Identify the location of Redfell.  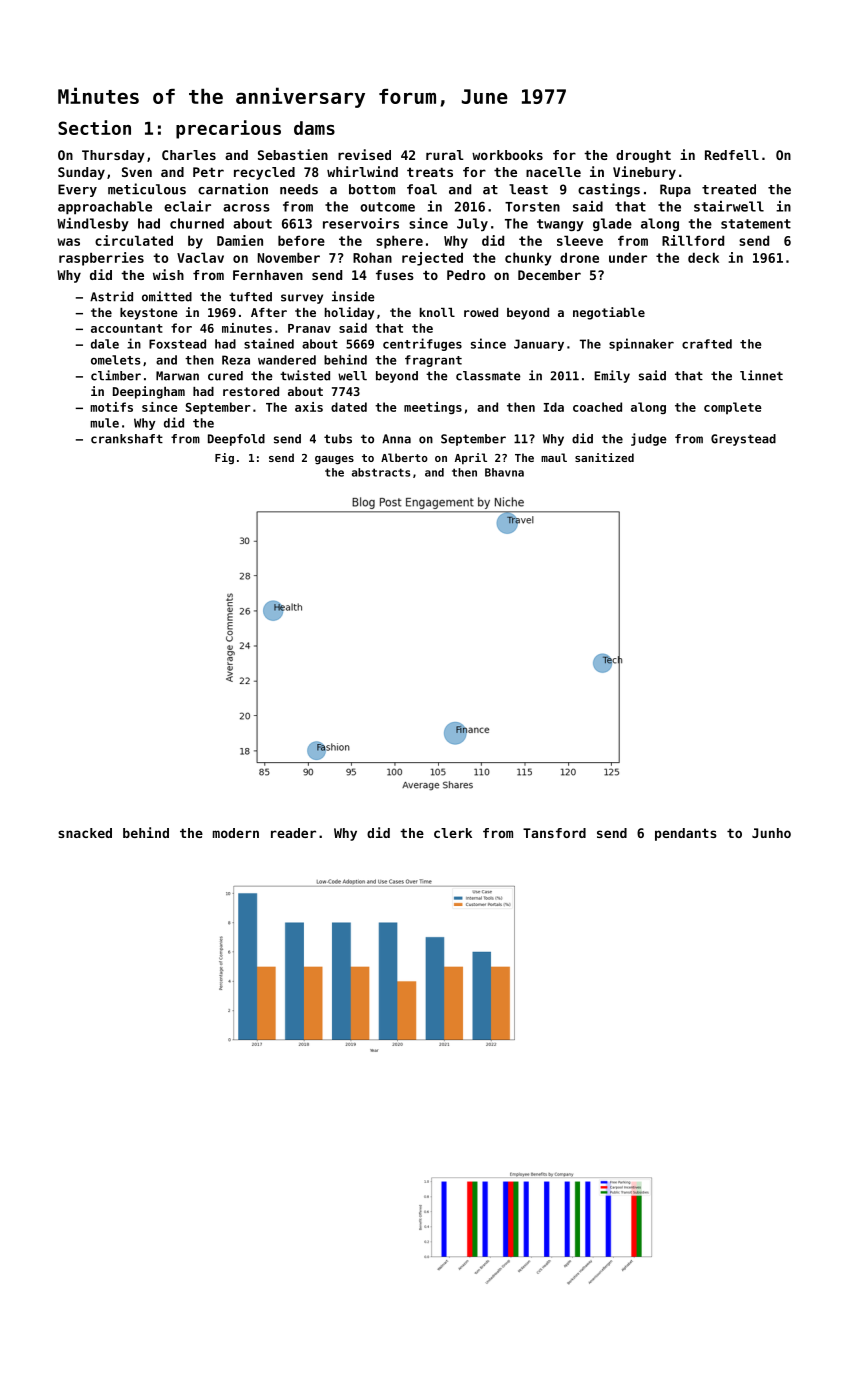
(732, 155).
